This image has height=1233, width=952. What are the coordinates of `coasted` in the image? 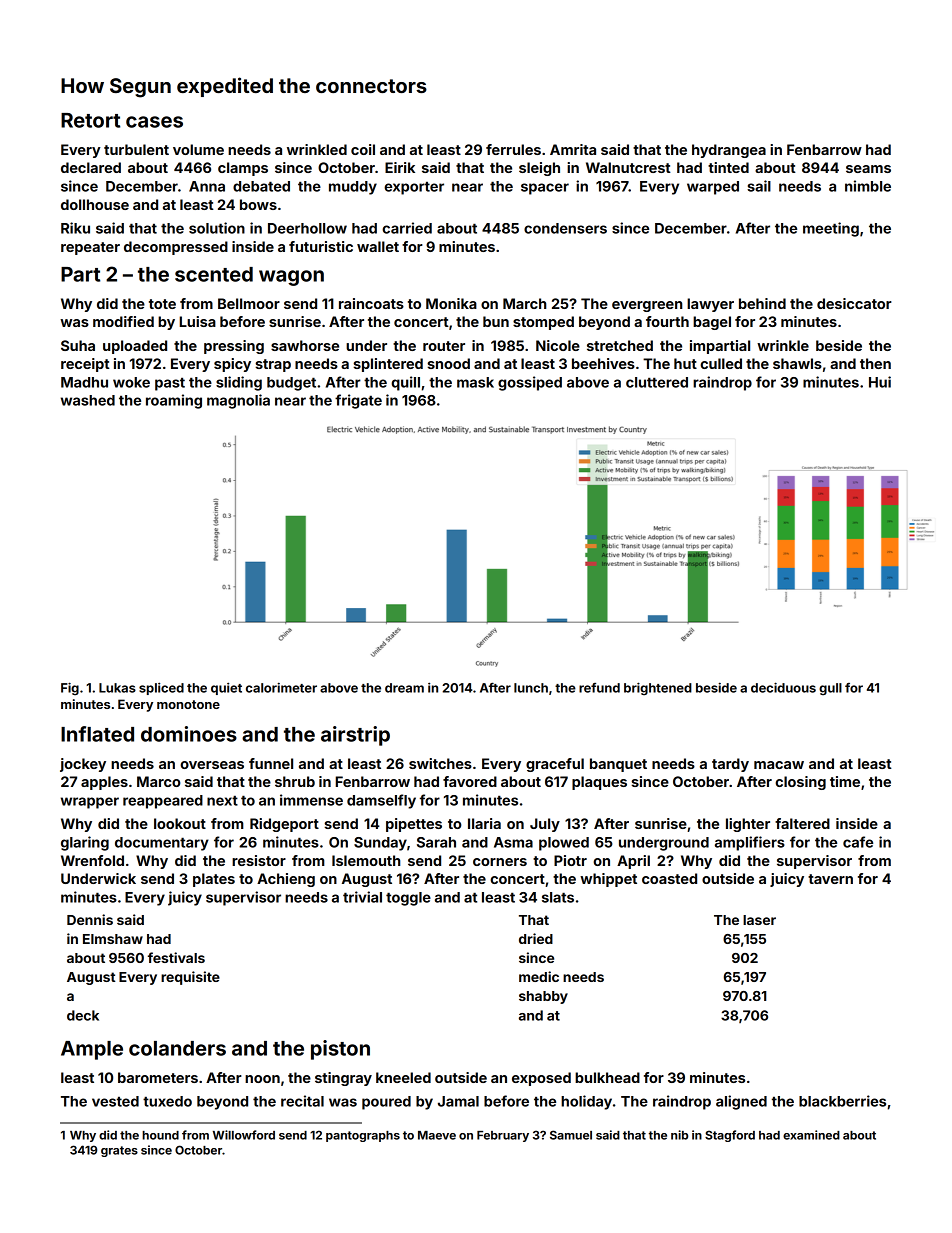 It's located at (669, 878).
